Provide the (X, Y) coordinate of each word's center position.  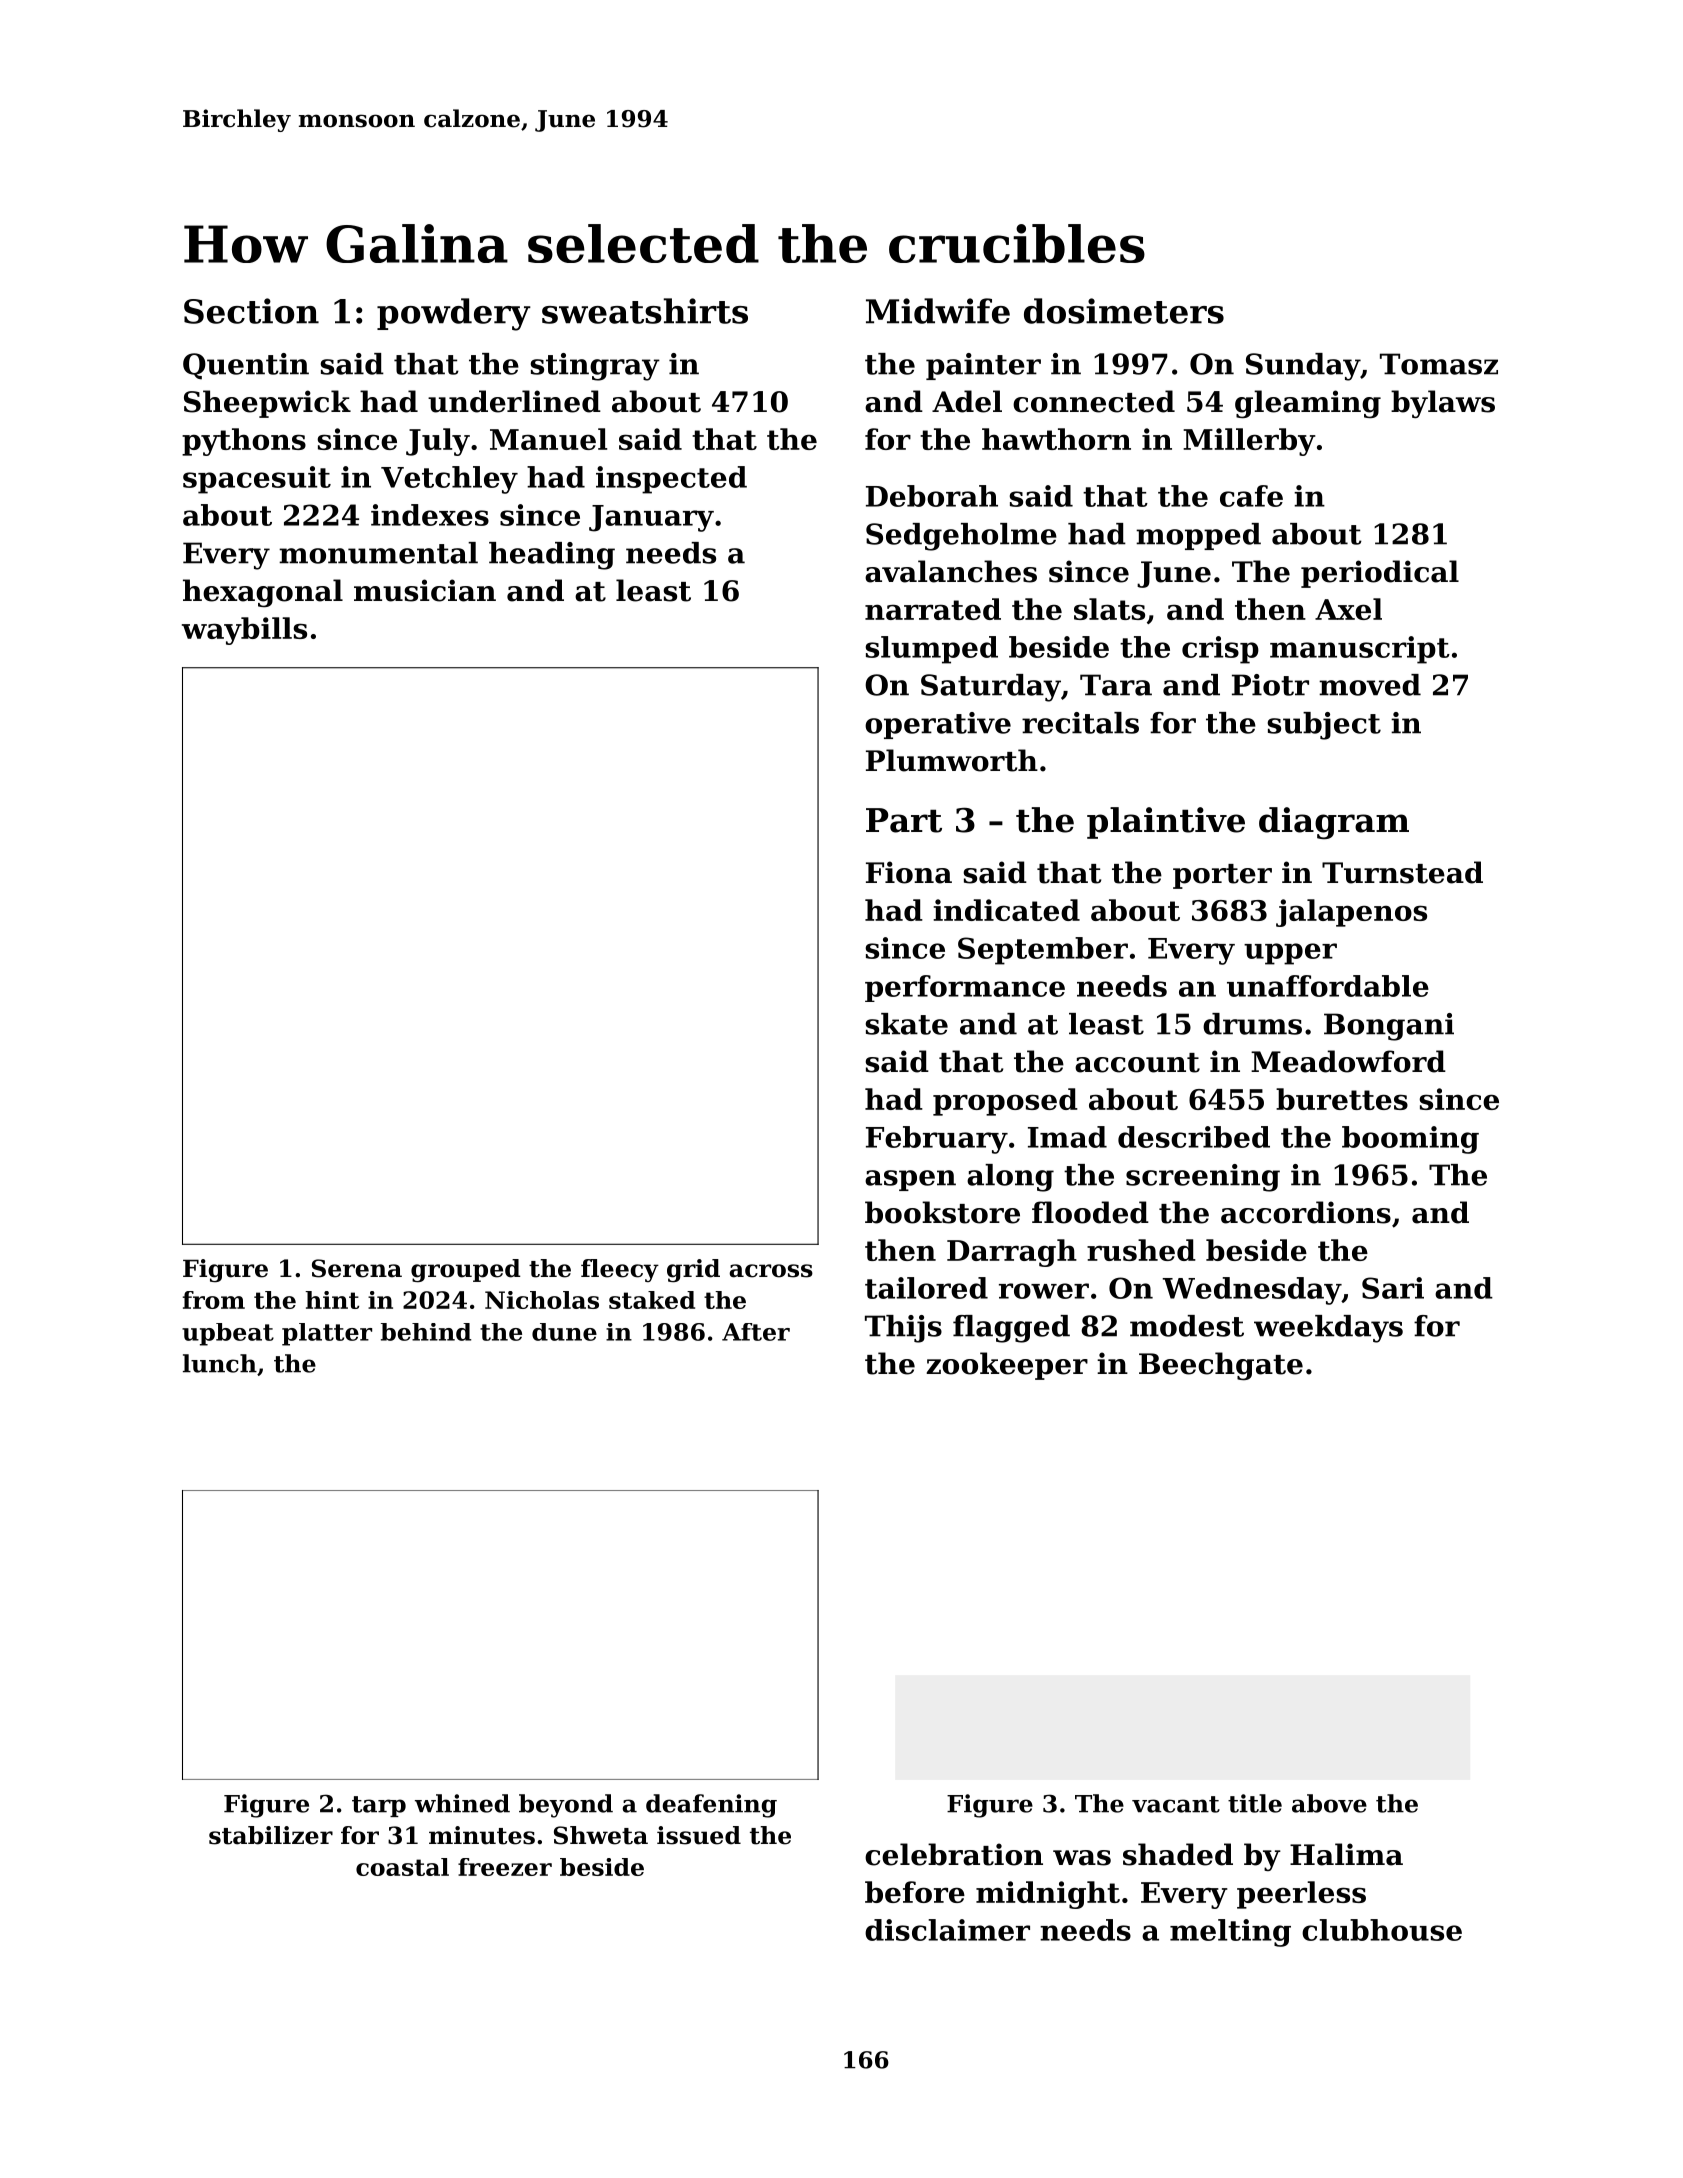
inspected (671, 480)
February (937, 1140)
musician (425, 590)
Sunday (1303, 367)
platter (327, 1334)
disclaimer (947, 1930)
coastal (402, 1867)
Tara (1116, 685)
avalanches (951, 571)
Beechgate (1221, 1366)
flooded (1090, 1212)
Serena (357, 1268)
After (756, 1332)
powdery (454, 314)
